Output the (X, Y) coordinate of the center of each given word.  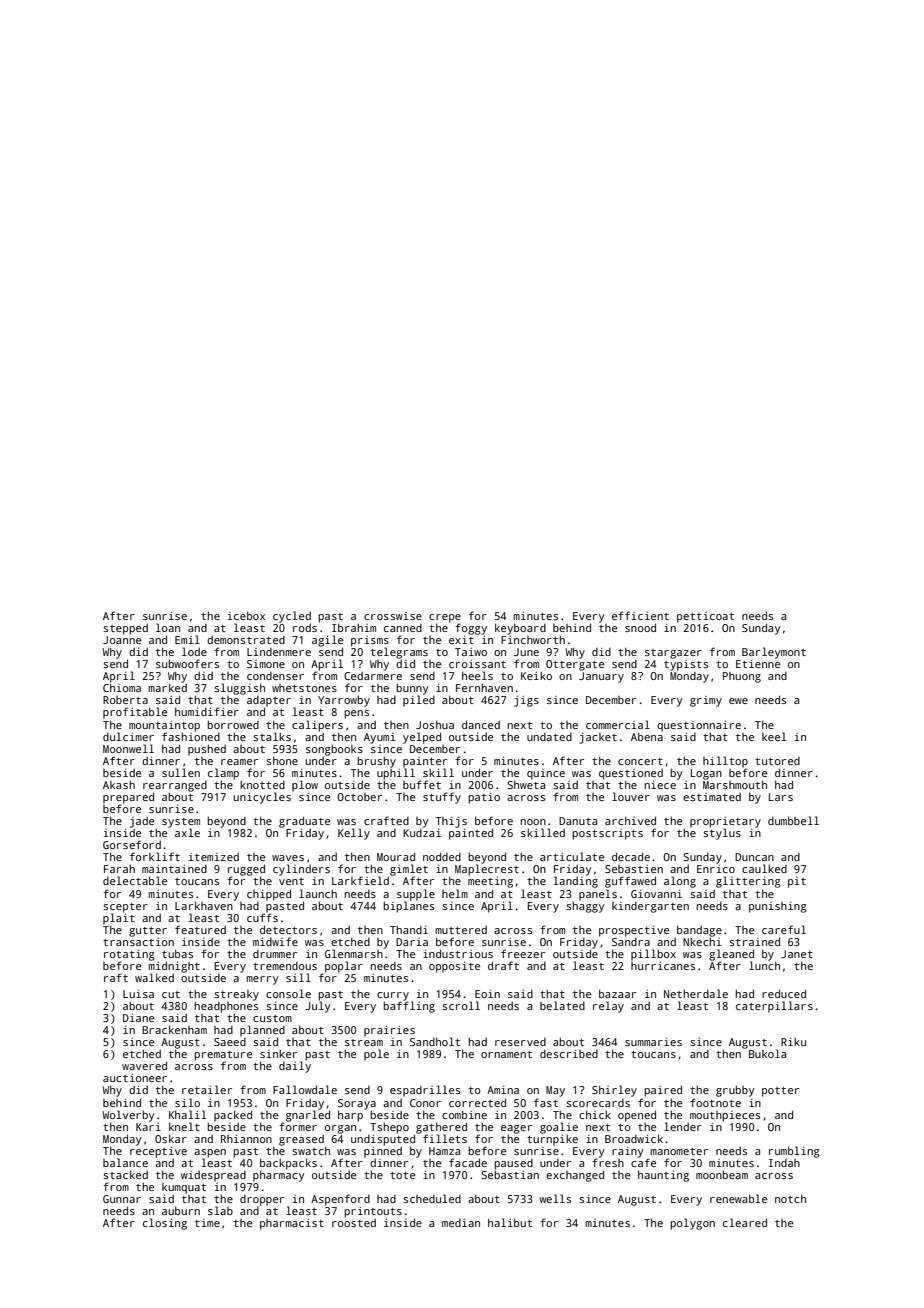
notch (790, 1198)
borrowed (233, 724)
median (461, 1223)
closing (165, 1224)
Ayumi (380, 738)
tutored (777, 761)
